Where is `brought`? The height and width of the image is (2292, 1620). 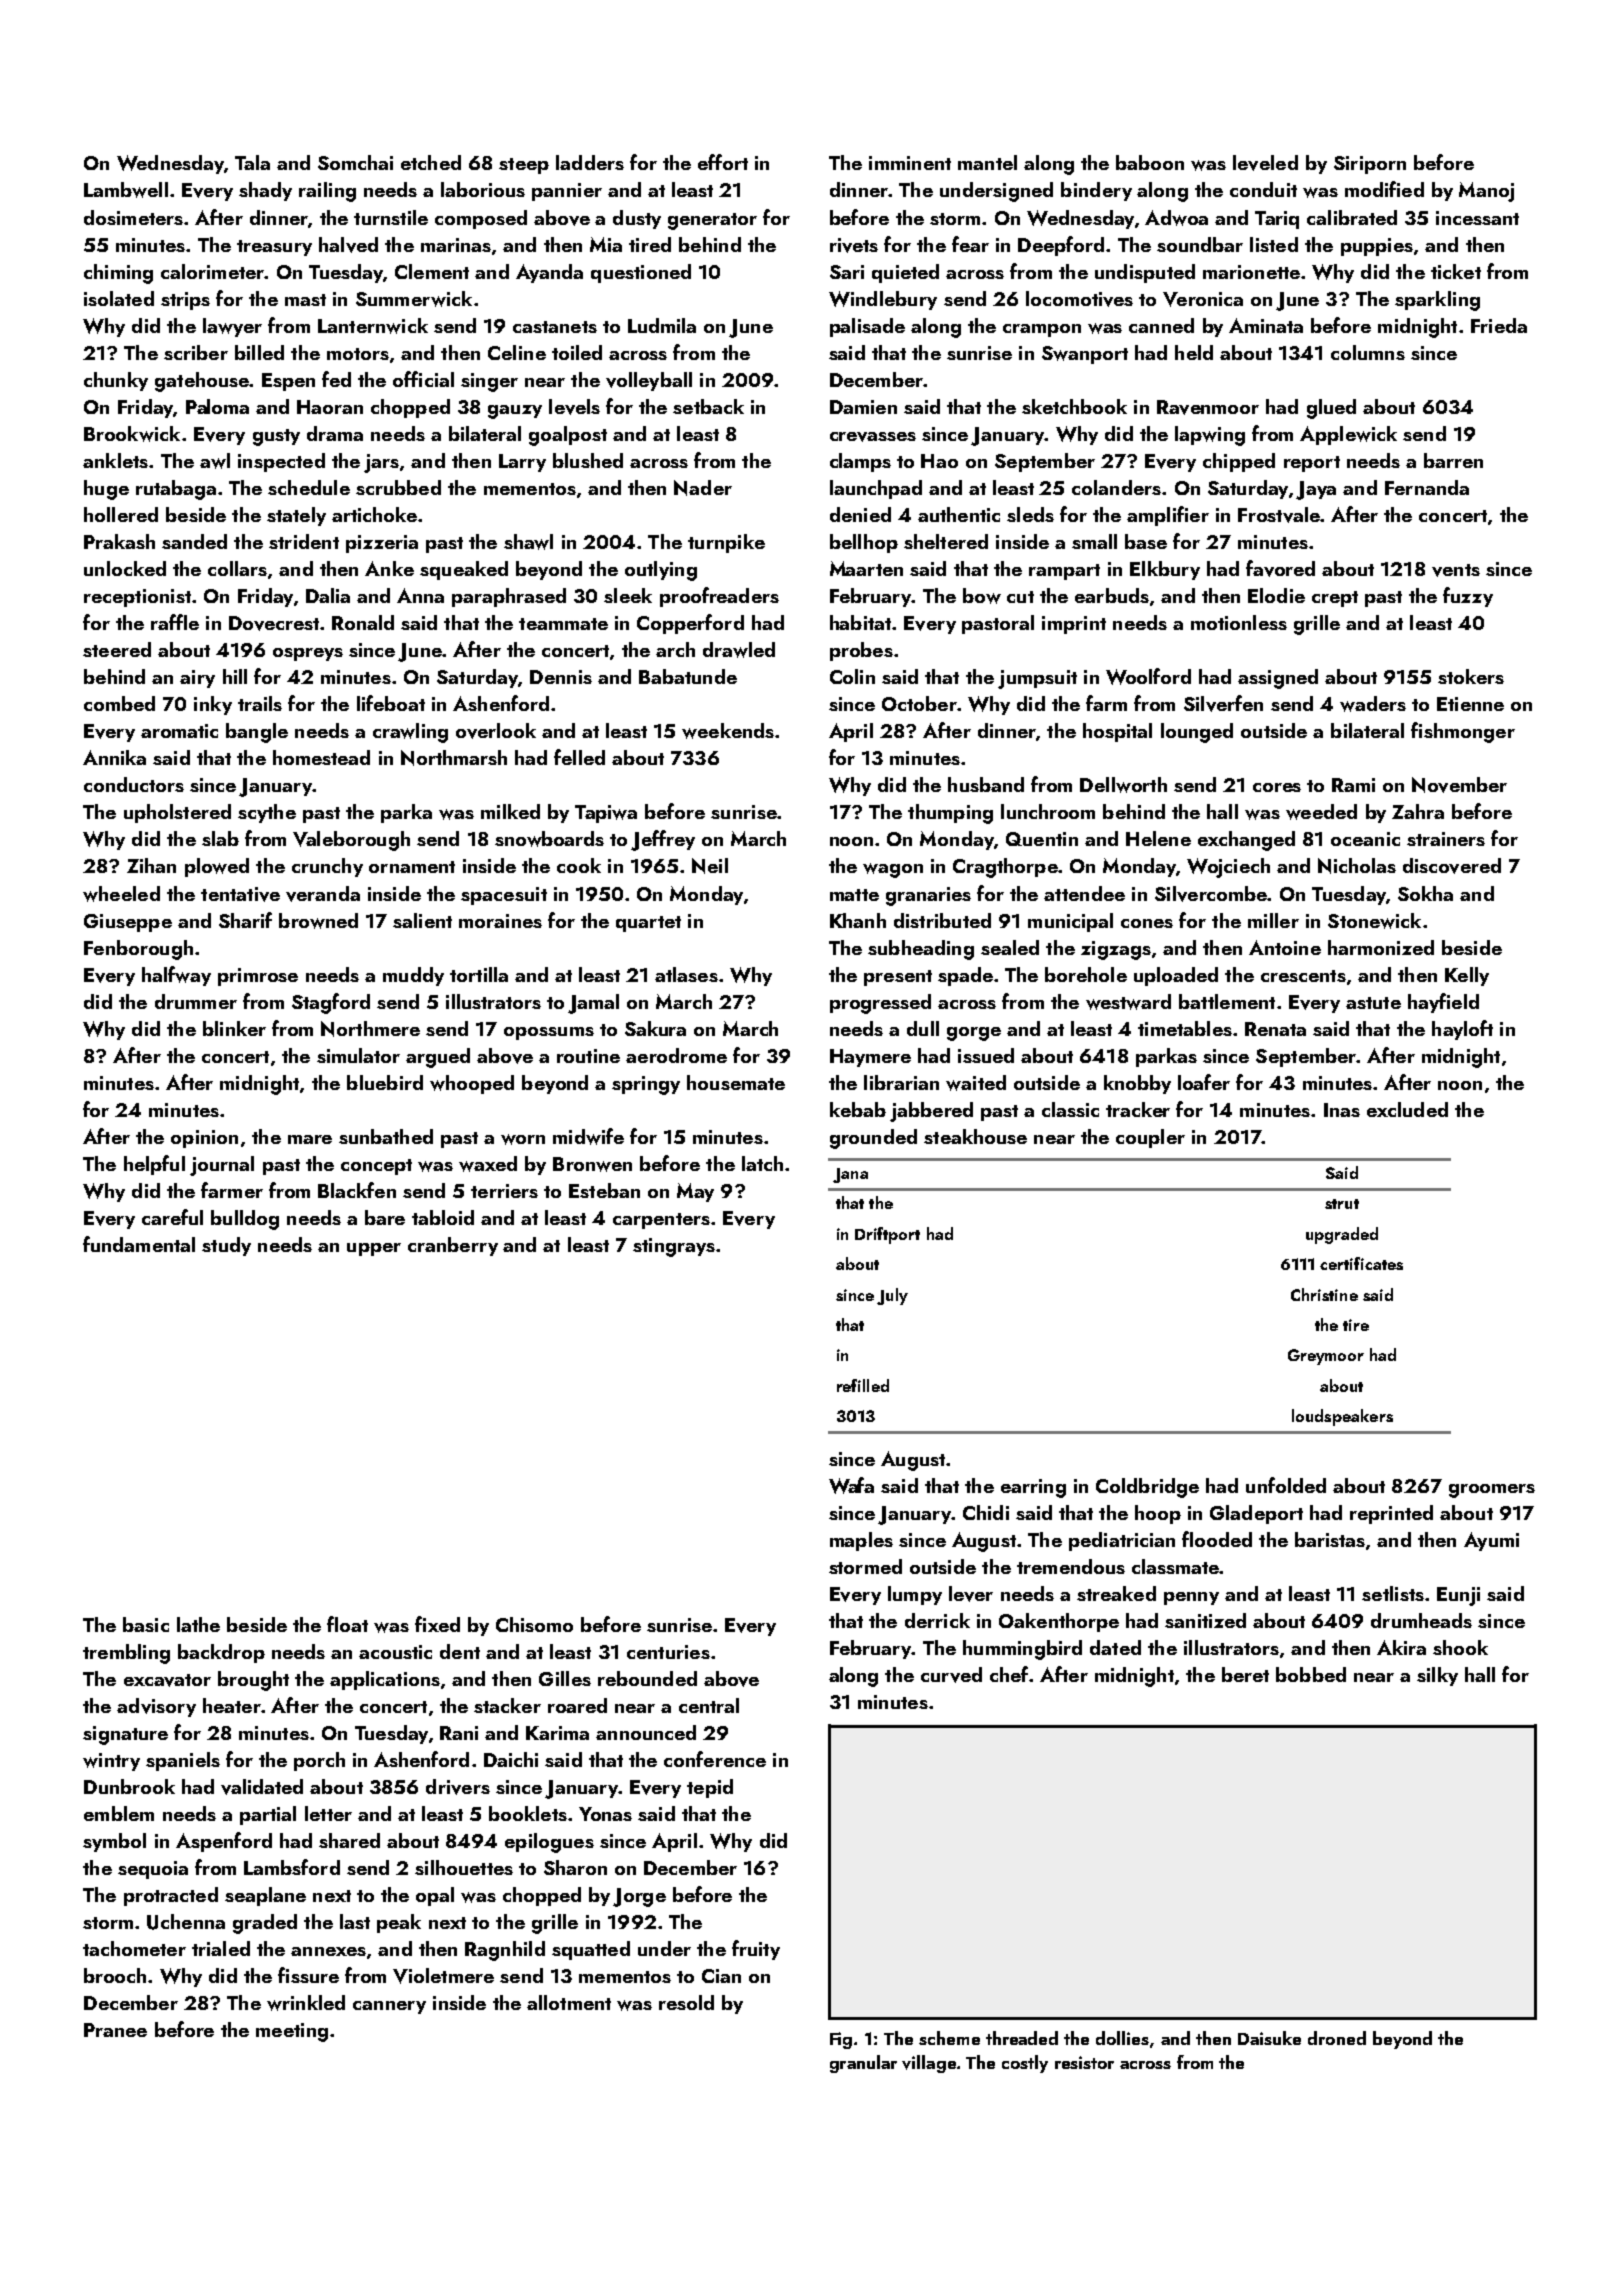
brought is located at coordinates (253, 1681).
